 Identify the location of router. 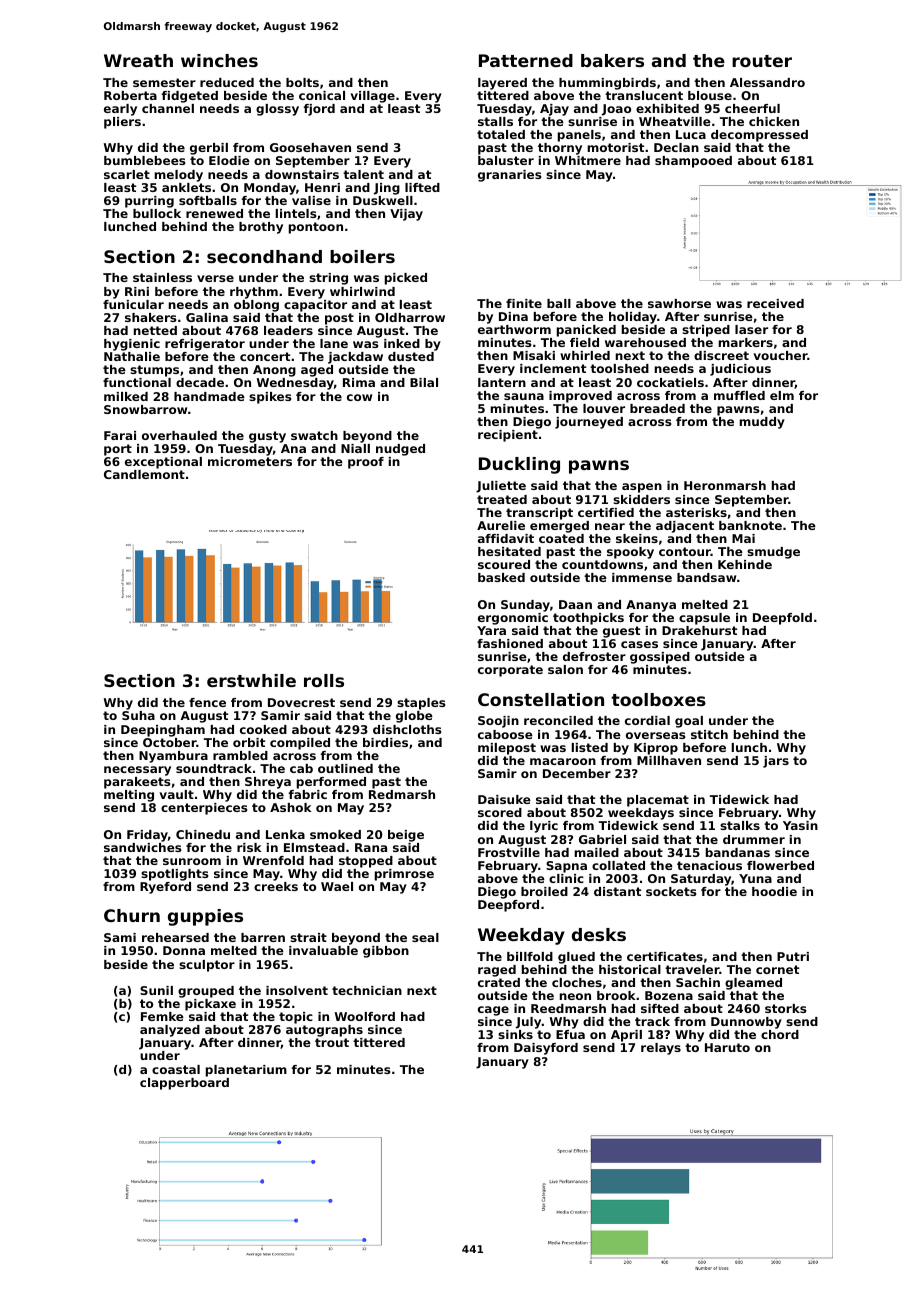
(762, 61).
